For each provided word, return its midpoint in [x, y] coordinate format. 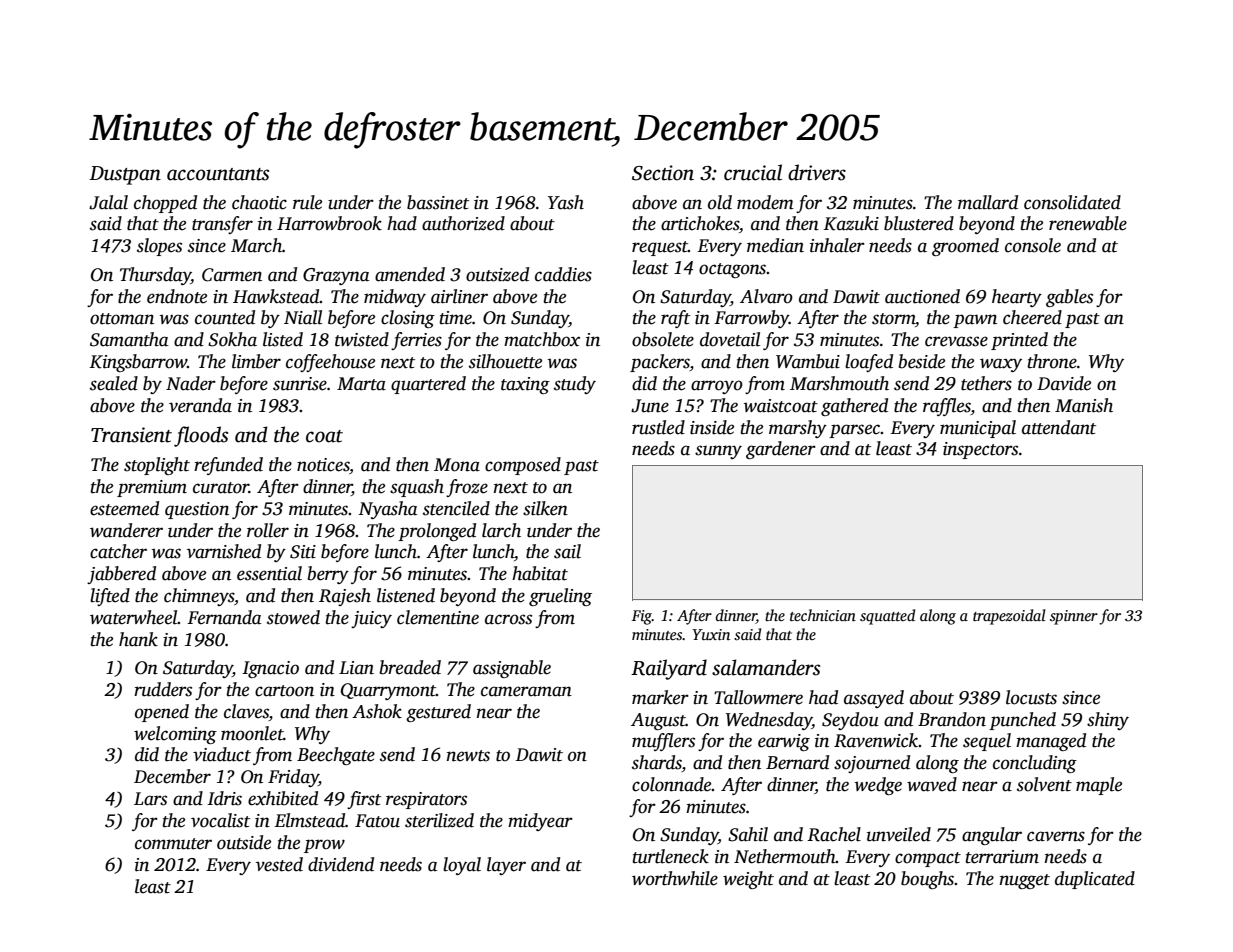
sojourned [872, 764]
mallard [988, 202]
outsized [497, 274]
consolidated [1072, 202]
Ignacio [270, 669]
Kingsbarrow [138, 363]
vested [279, 864]
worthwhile [675, 878]
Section [663, 173]
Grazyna [336, 276]
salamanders [766, 667]
